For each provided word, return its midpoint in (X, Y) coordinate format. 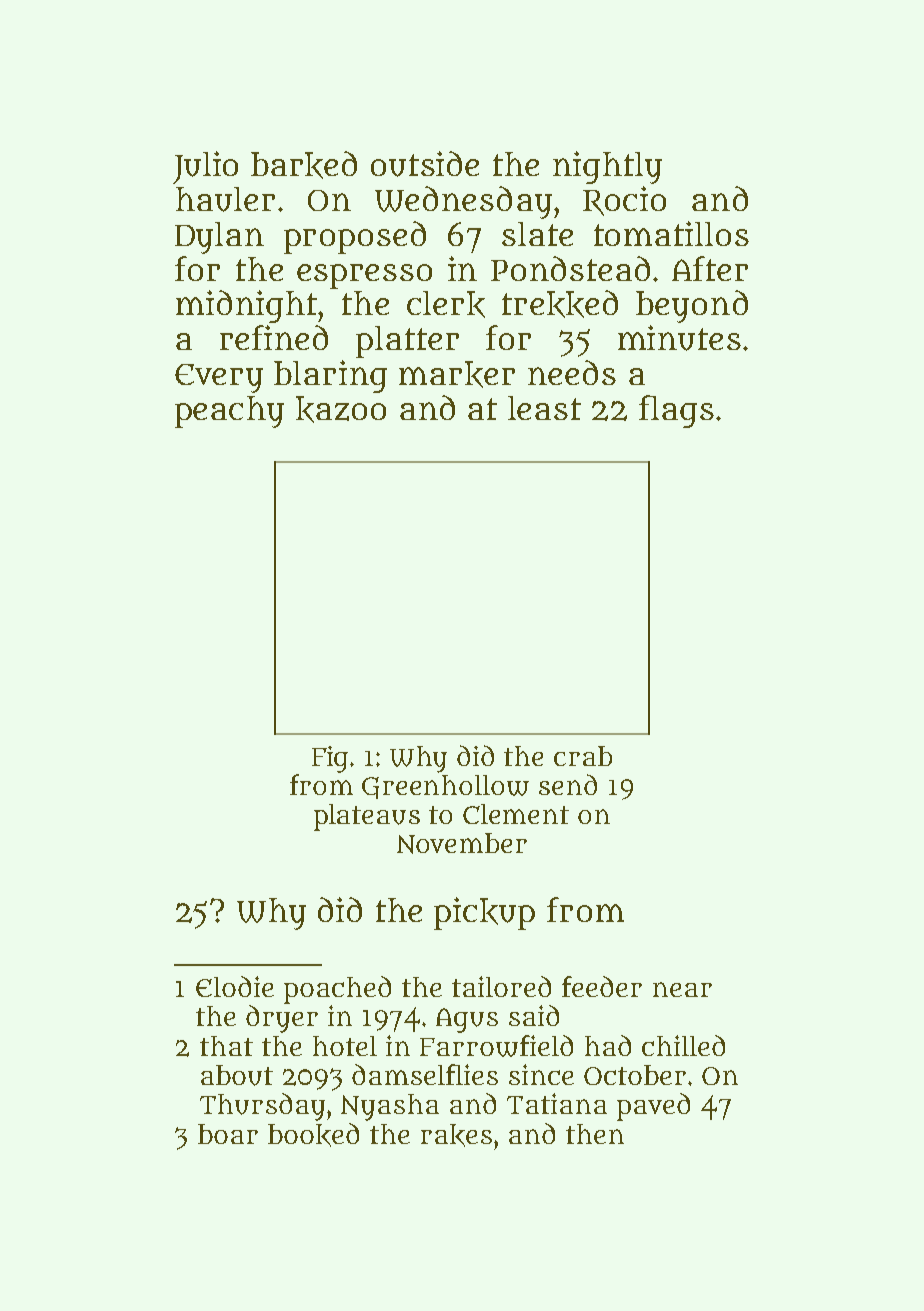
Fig (330, 759)
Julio (205, 167)
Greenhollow (445, 787)
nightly (607, 167)
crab (583, 756)
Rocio (624, 201)
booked (313, 1135)
